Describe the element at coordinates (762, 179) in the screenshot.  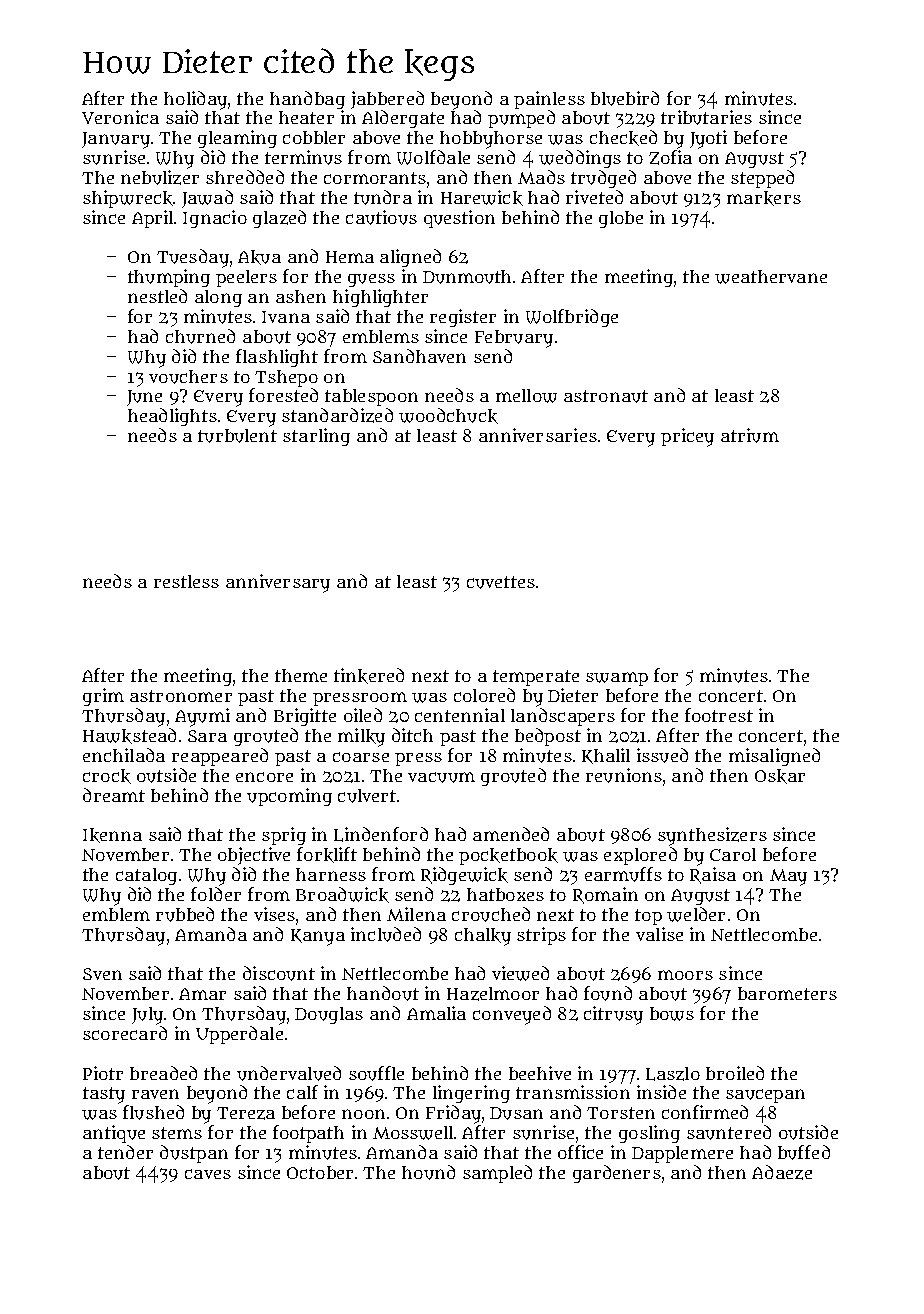
I see `stepped` at that location.
